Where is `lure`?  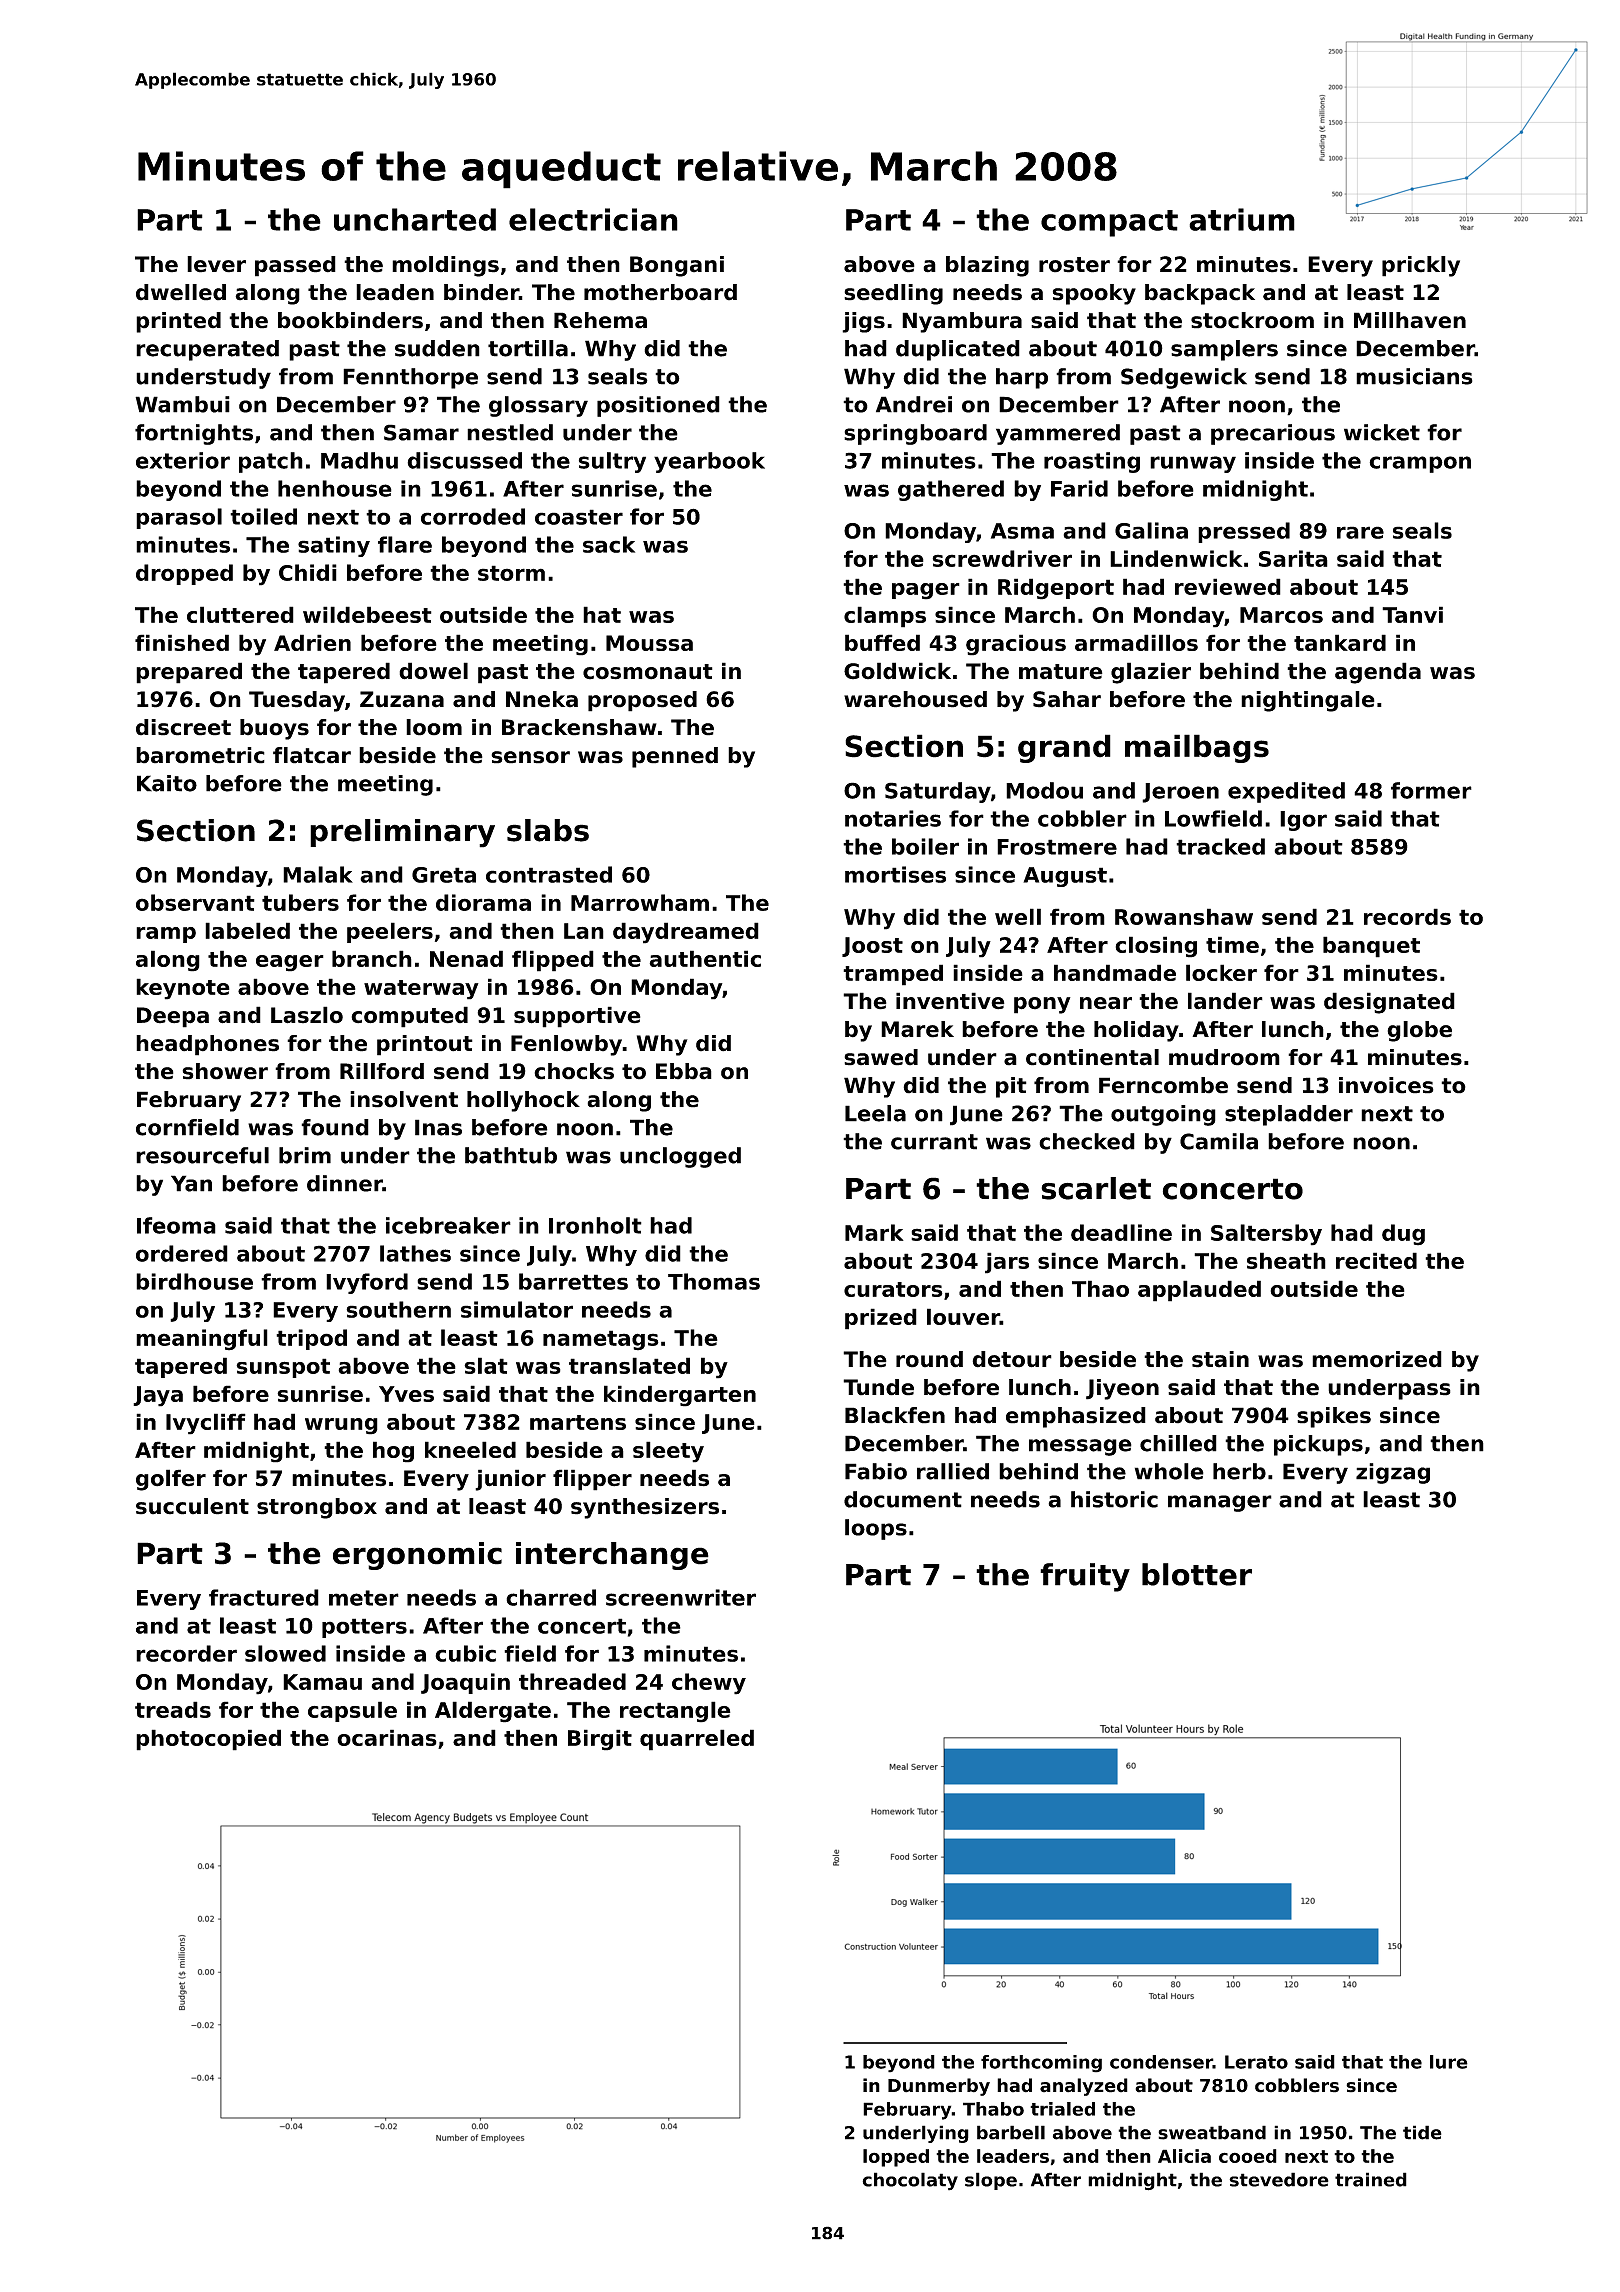 lure is located at coordinates (1449, 2062).
